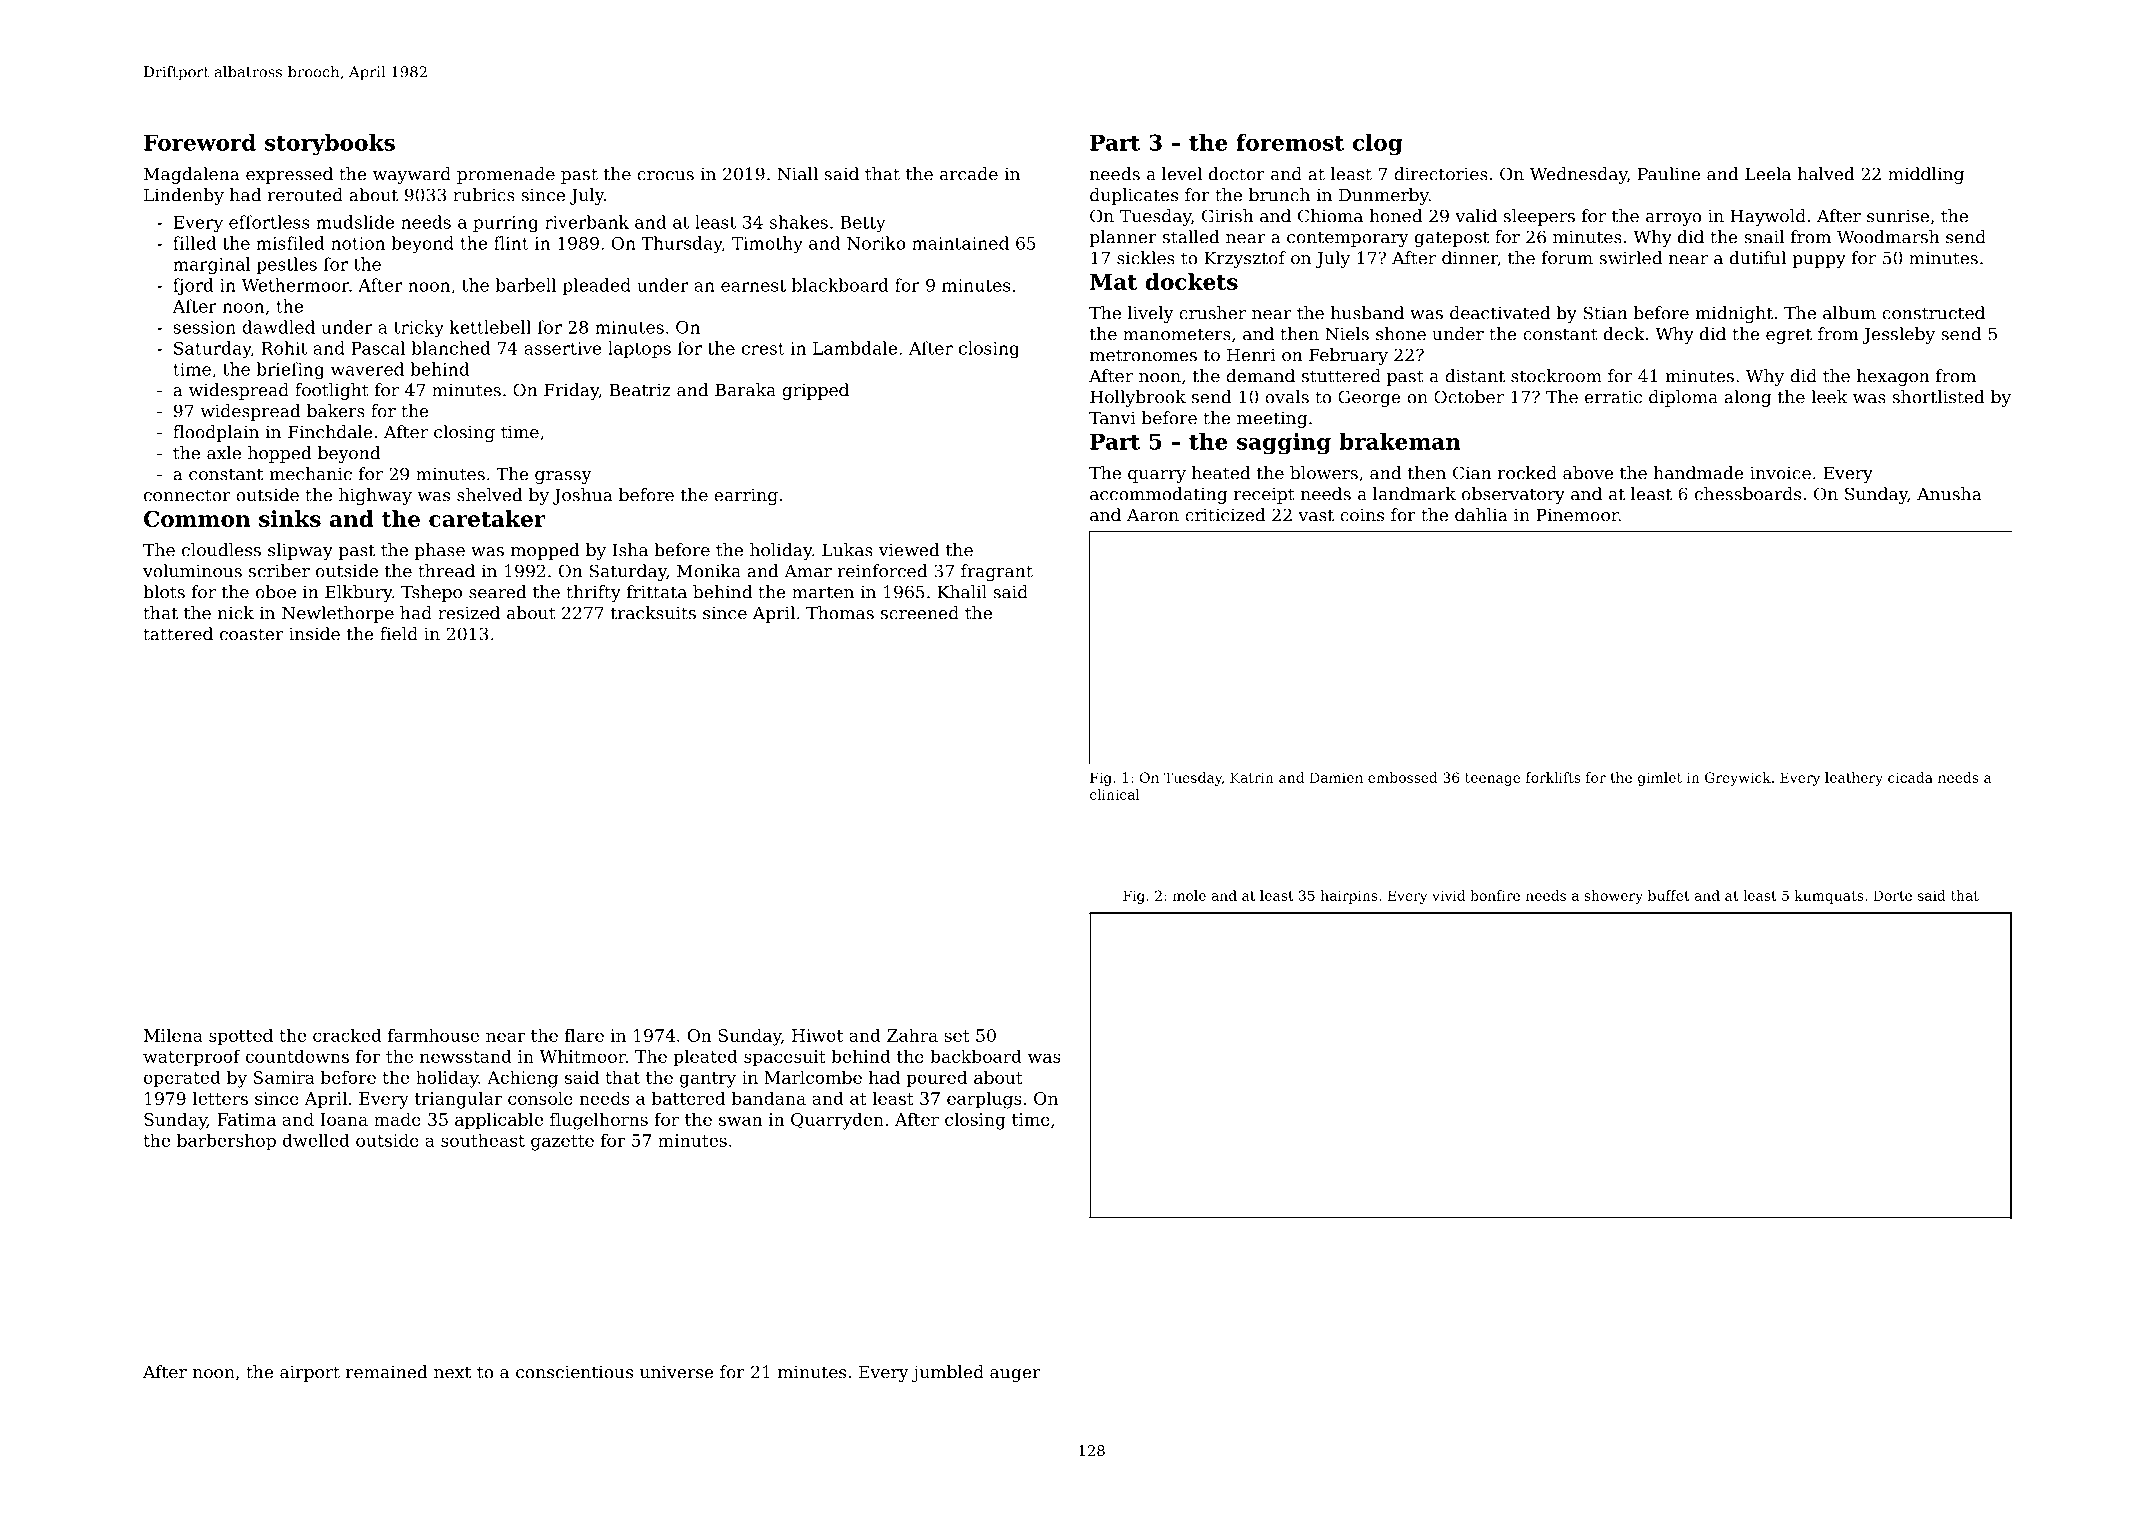 This page has width=2155, height=1524. I want to click on earplugs, so click(984, 1100).
